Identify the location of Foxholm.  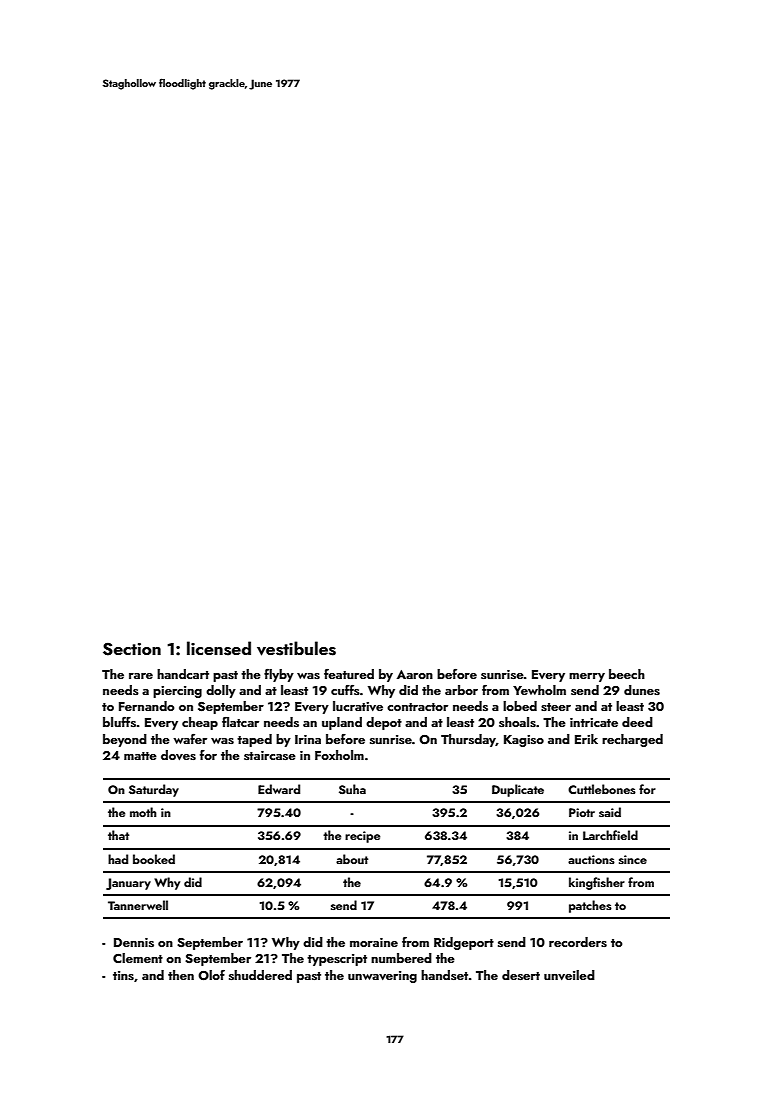
(339, 755).
